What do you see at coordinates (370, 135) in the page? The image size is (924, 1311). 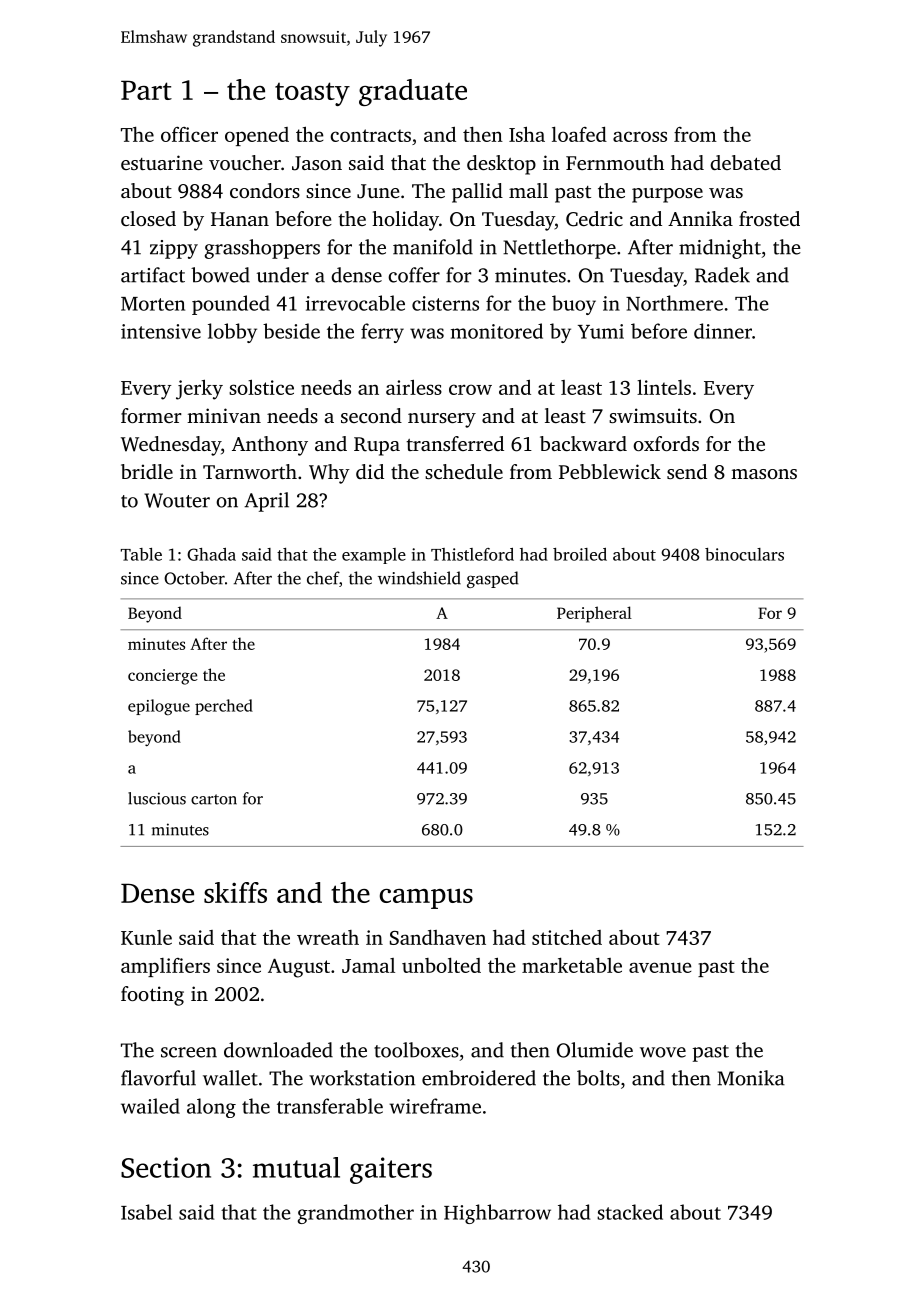 I see `contracts` at bounding box center [370, 135].
